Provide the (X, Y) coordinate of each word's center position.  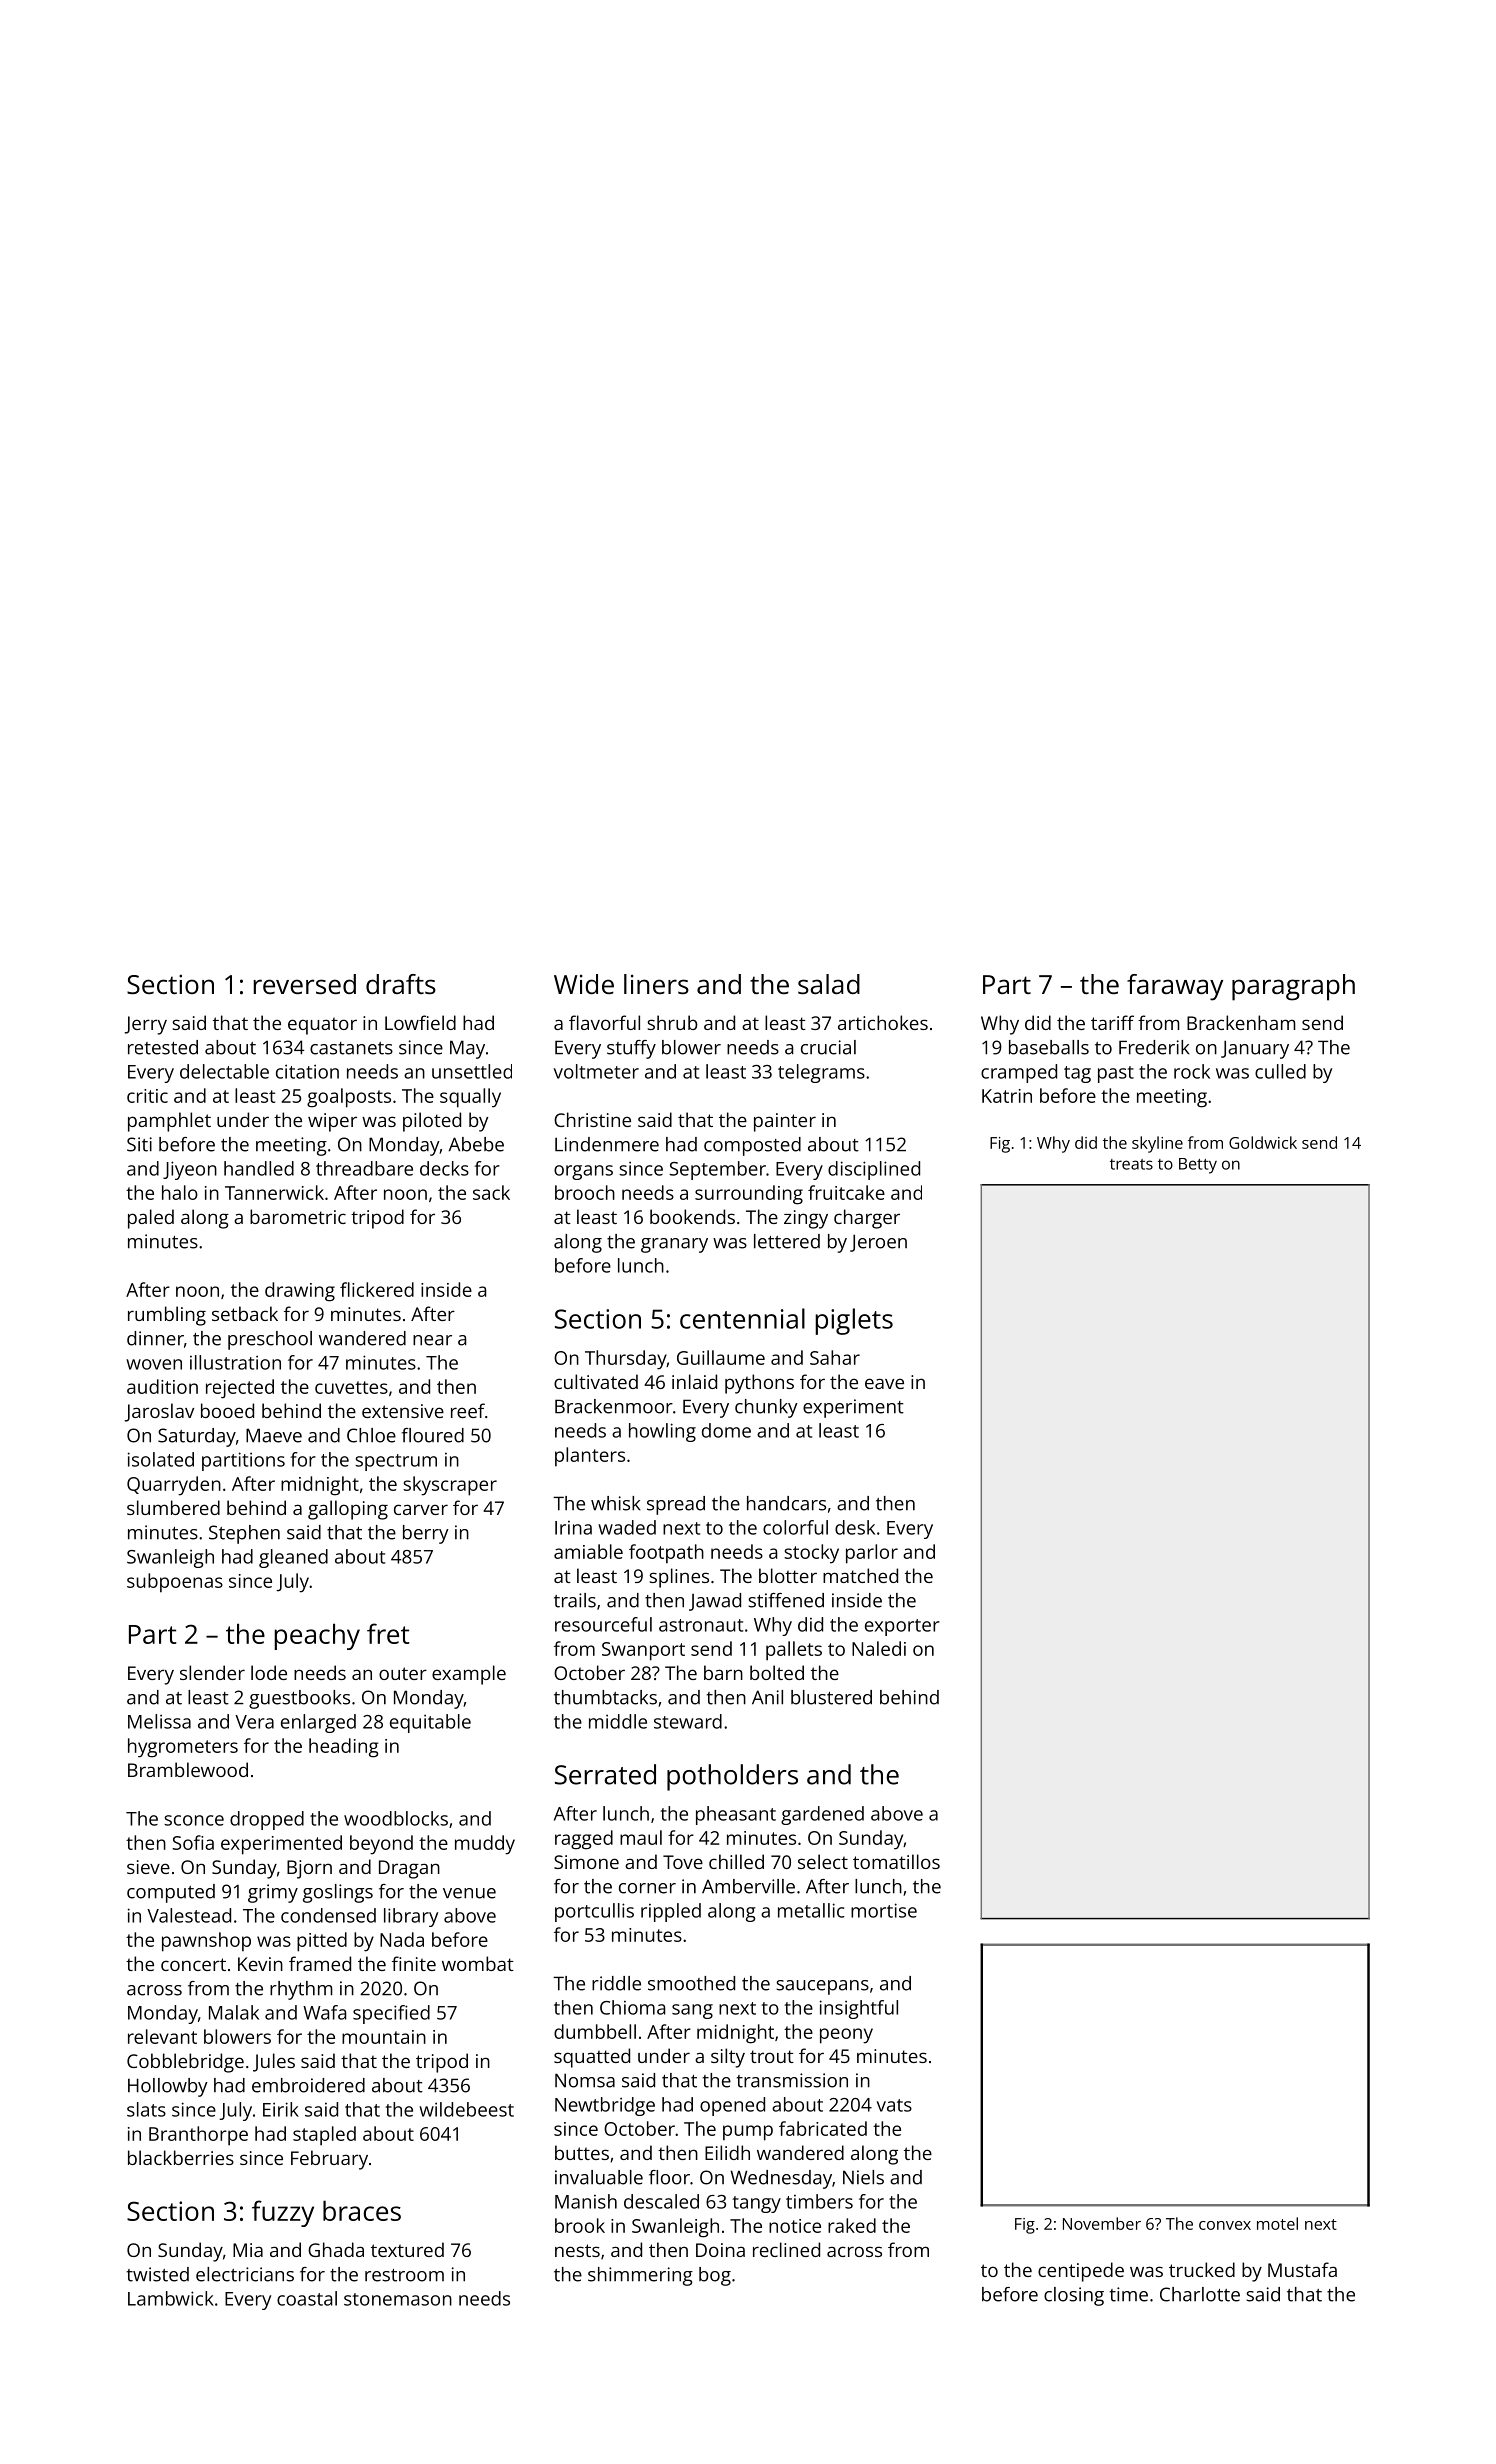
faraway (1175, 987)
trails (575, 1600)
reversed (304, 984)
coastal (307, 2298)
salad (829, 984)
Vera (254, 1722)
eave (884, 1383)
